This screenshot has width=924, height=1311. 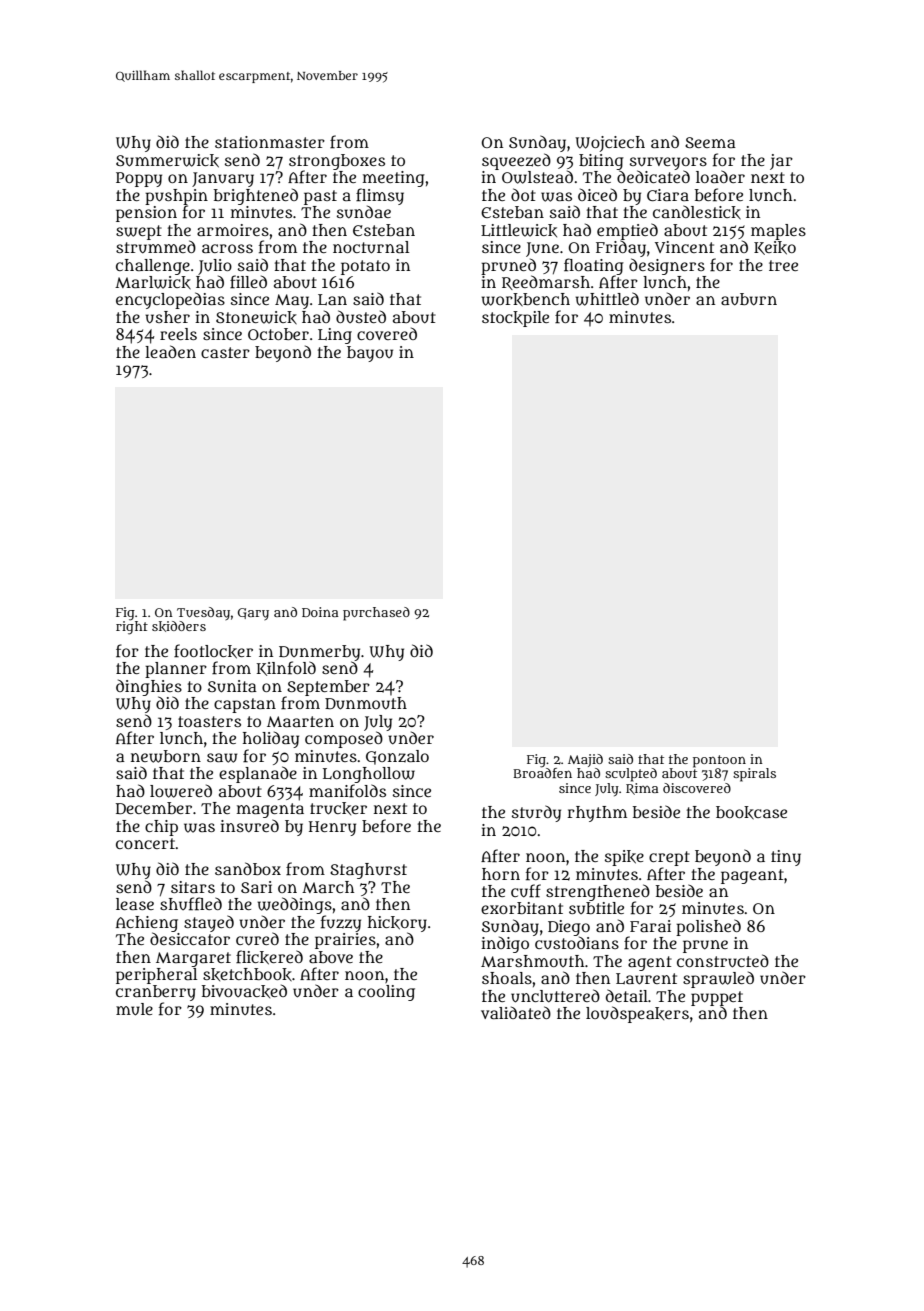 What do you see at coordinates (637, 1014) in the screenshot?
I see `loudspeakers` at bounding box center [637, 1014].
